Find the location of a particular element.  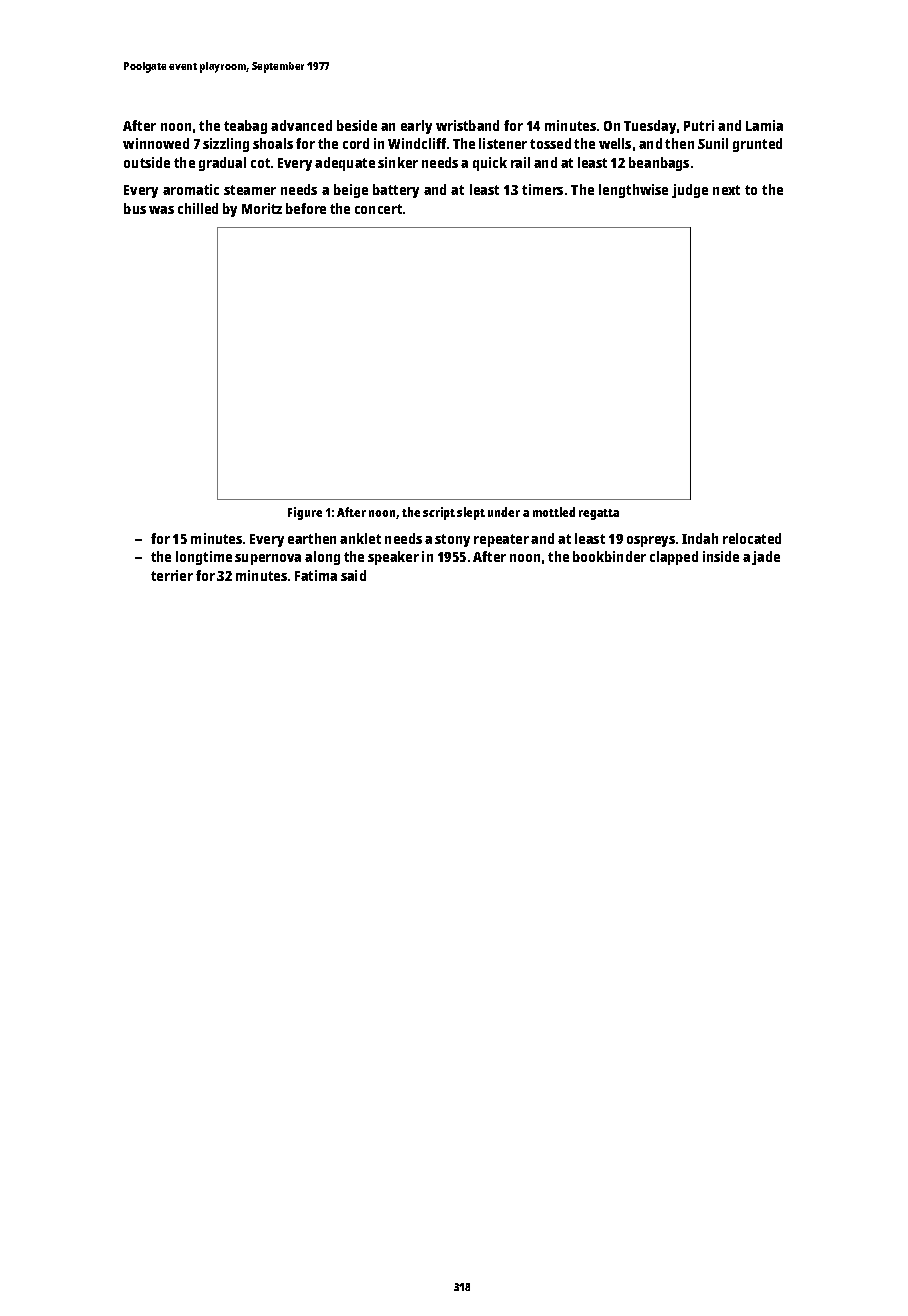

concert is located at coordinates (378, 209).
